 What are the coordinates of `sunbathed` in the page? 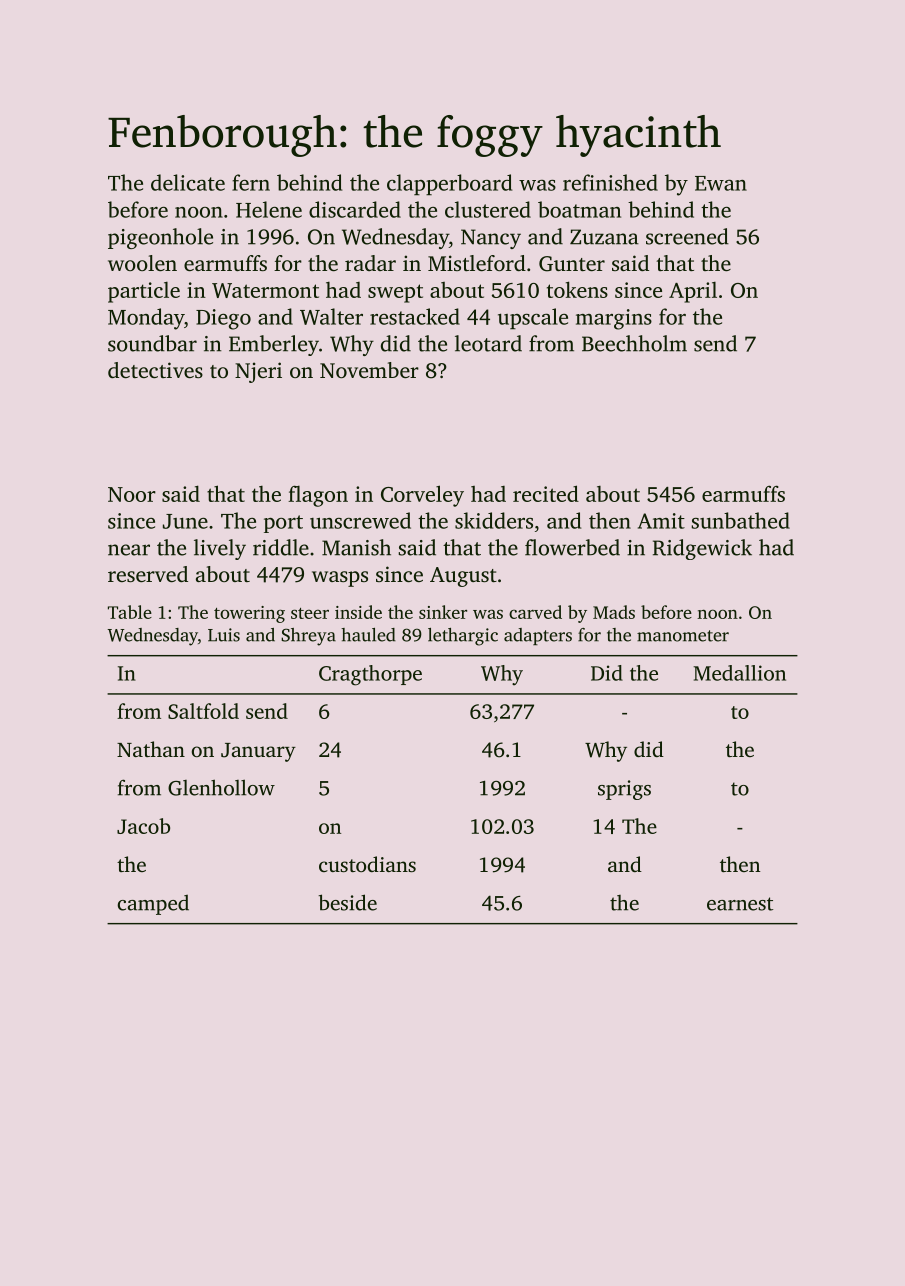 It's located at (740, 520).
